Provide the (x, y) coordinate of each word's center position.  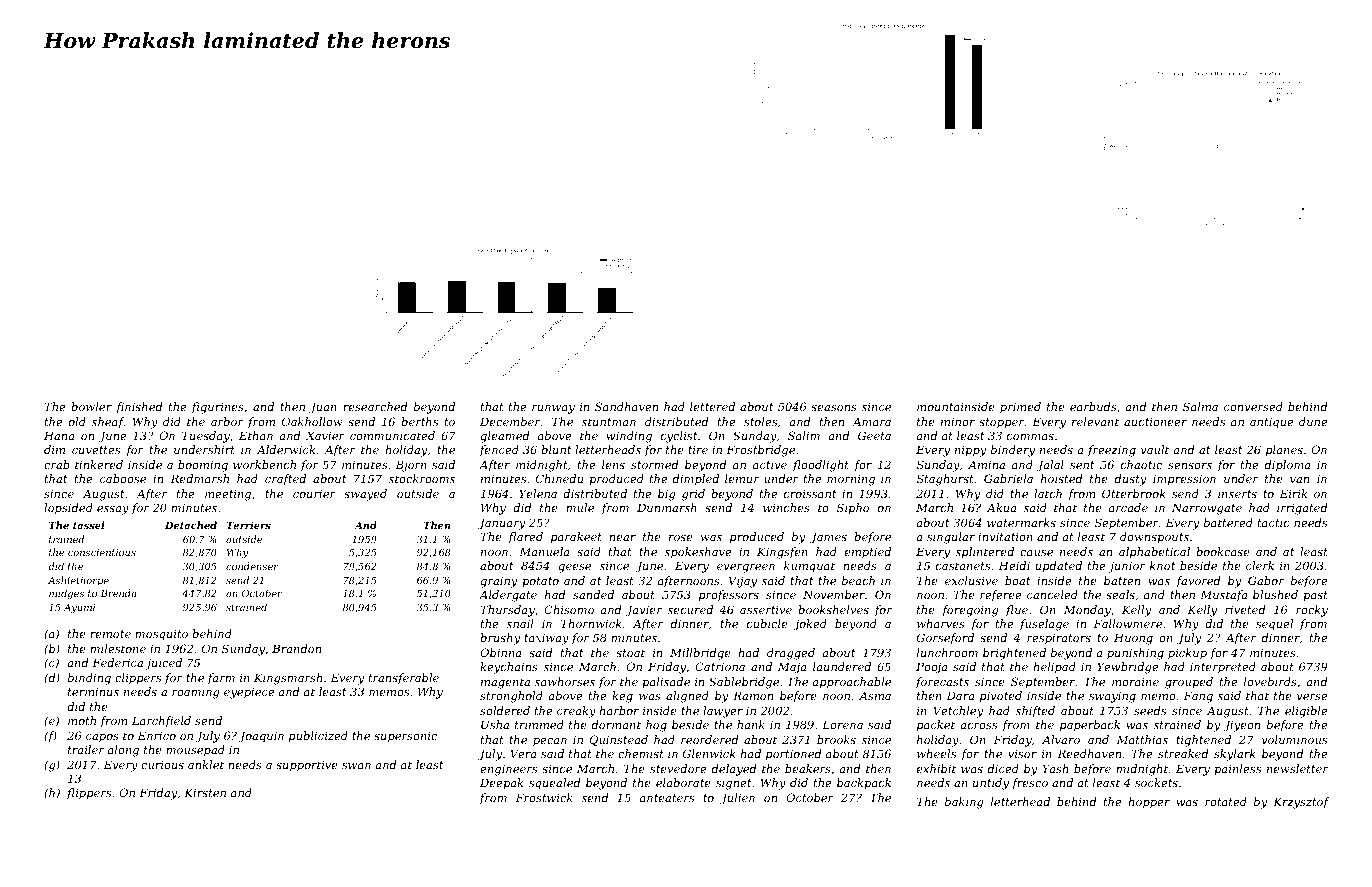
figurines (218, 408)
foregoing (970, 611)
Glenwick (709, 753)
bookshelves (833, 609)
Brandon (296, 648)
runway (553, 409)
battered (1228, 522)
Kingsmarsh (288, 679)
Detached (191, 525)
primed (1020, 408)
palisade (666, 682)
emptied (868, 553)
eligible (1306, 712)
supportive (307, 766)
